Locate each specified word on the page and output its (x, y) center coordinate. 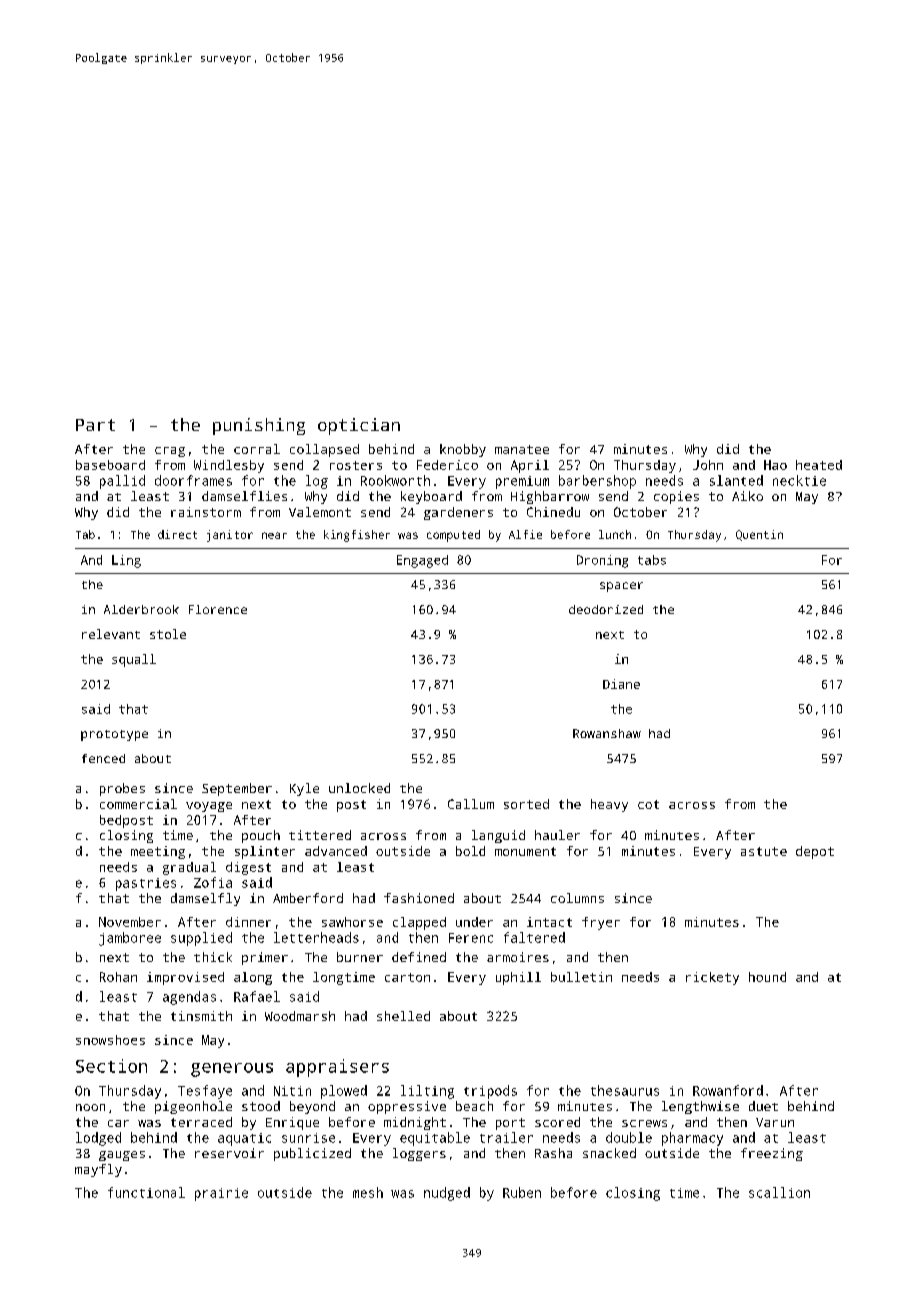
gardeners (458, 513)
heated (819, 465)
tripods (490, 1092)
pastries (146, 884)
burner (360, 957)
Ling (126, 561)
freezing (772, 1154)
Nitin (292, 1091)
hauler (557, 835)
